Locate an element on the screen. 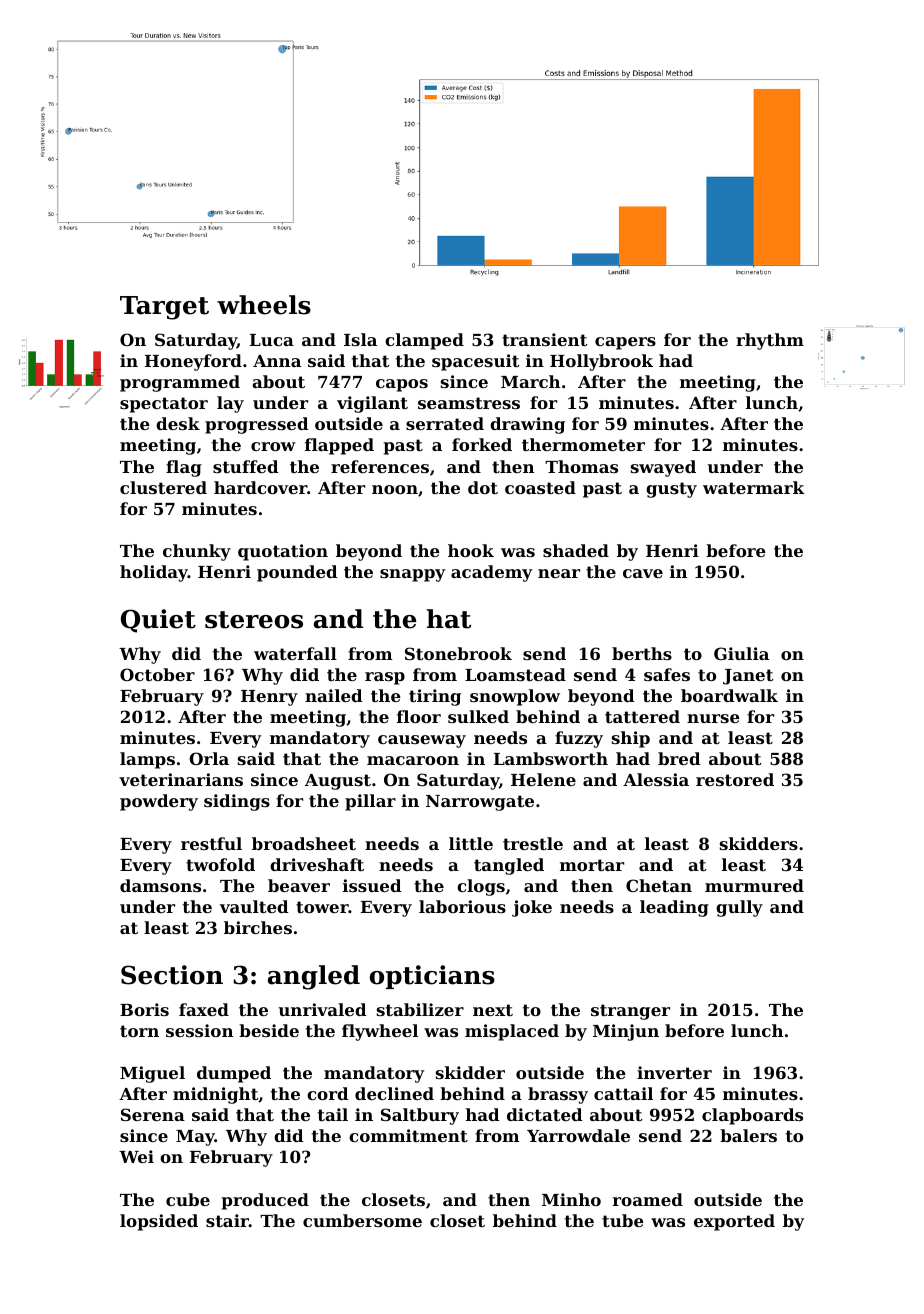 The image size is (924, 1314). transient is located at coordinates (544, 339).
